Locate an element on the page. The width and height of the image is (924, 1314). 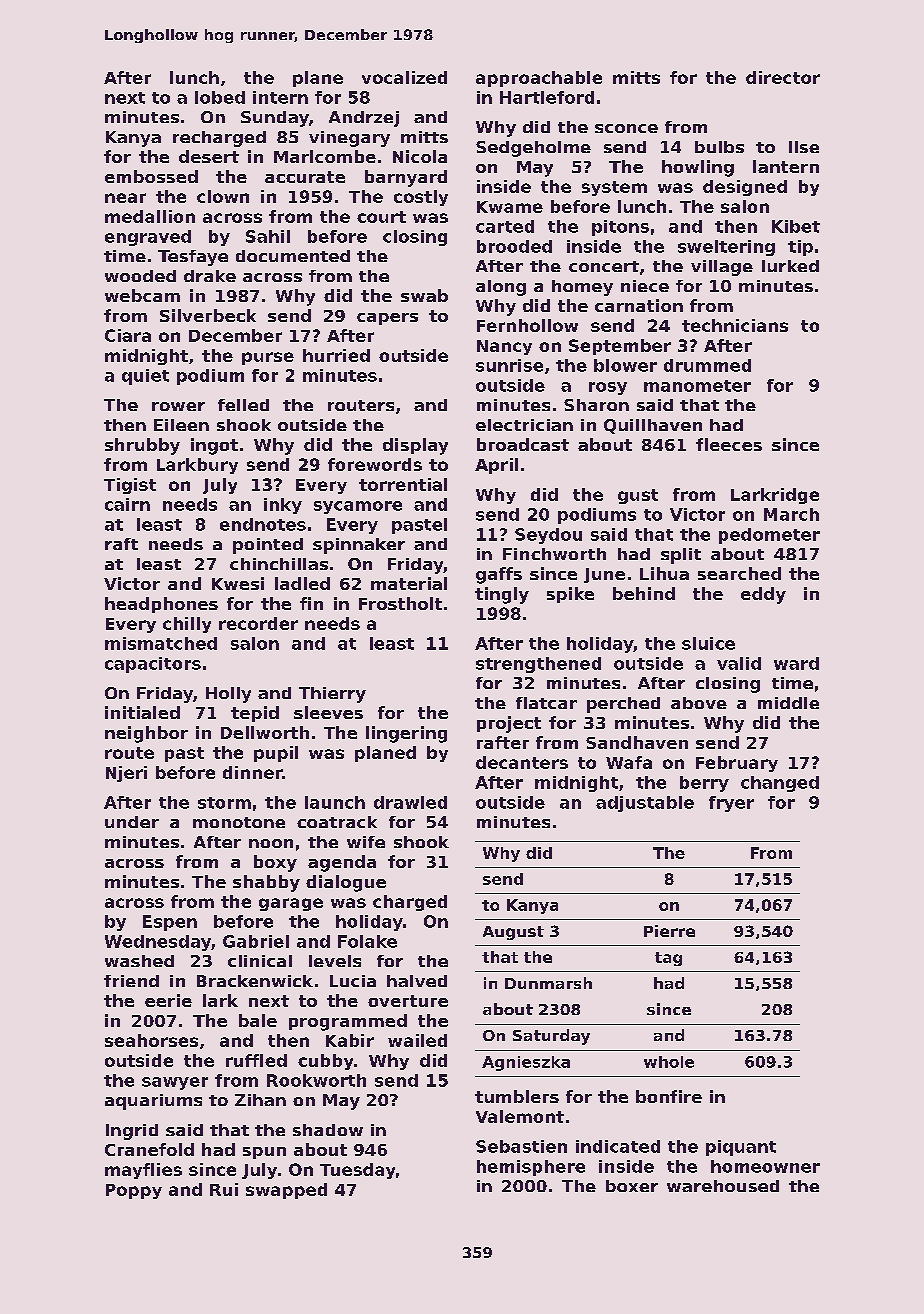
lantern is located at coordinates (786, 166).
